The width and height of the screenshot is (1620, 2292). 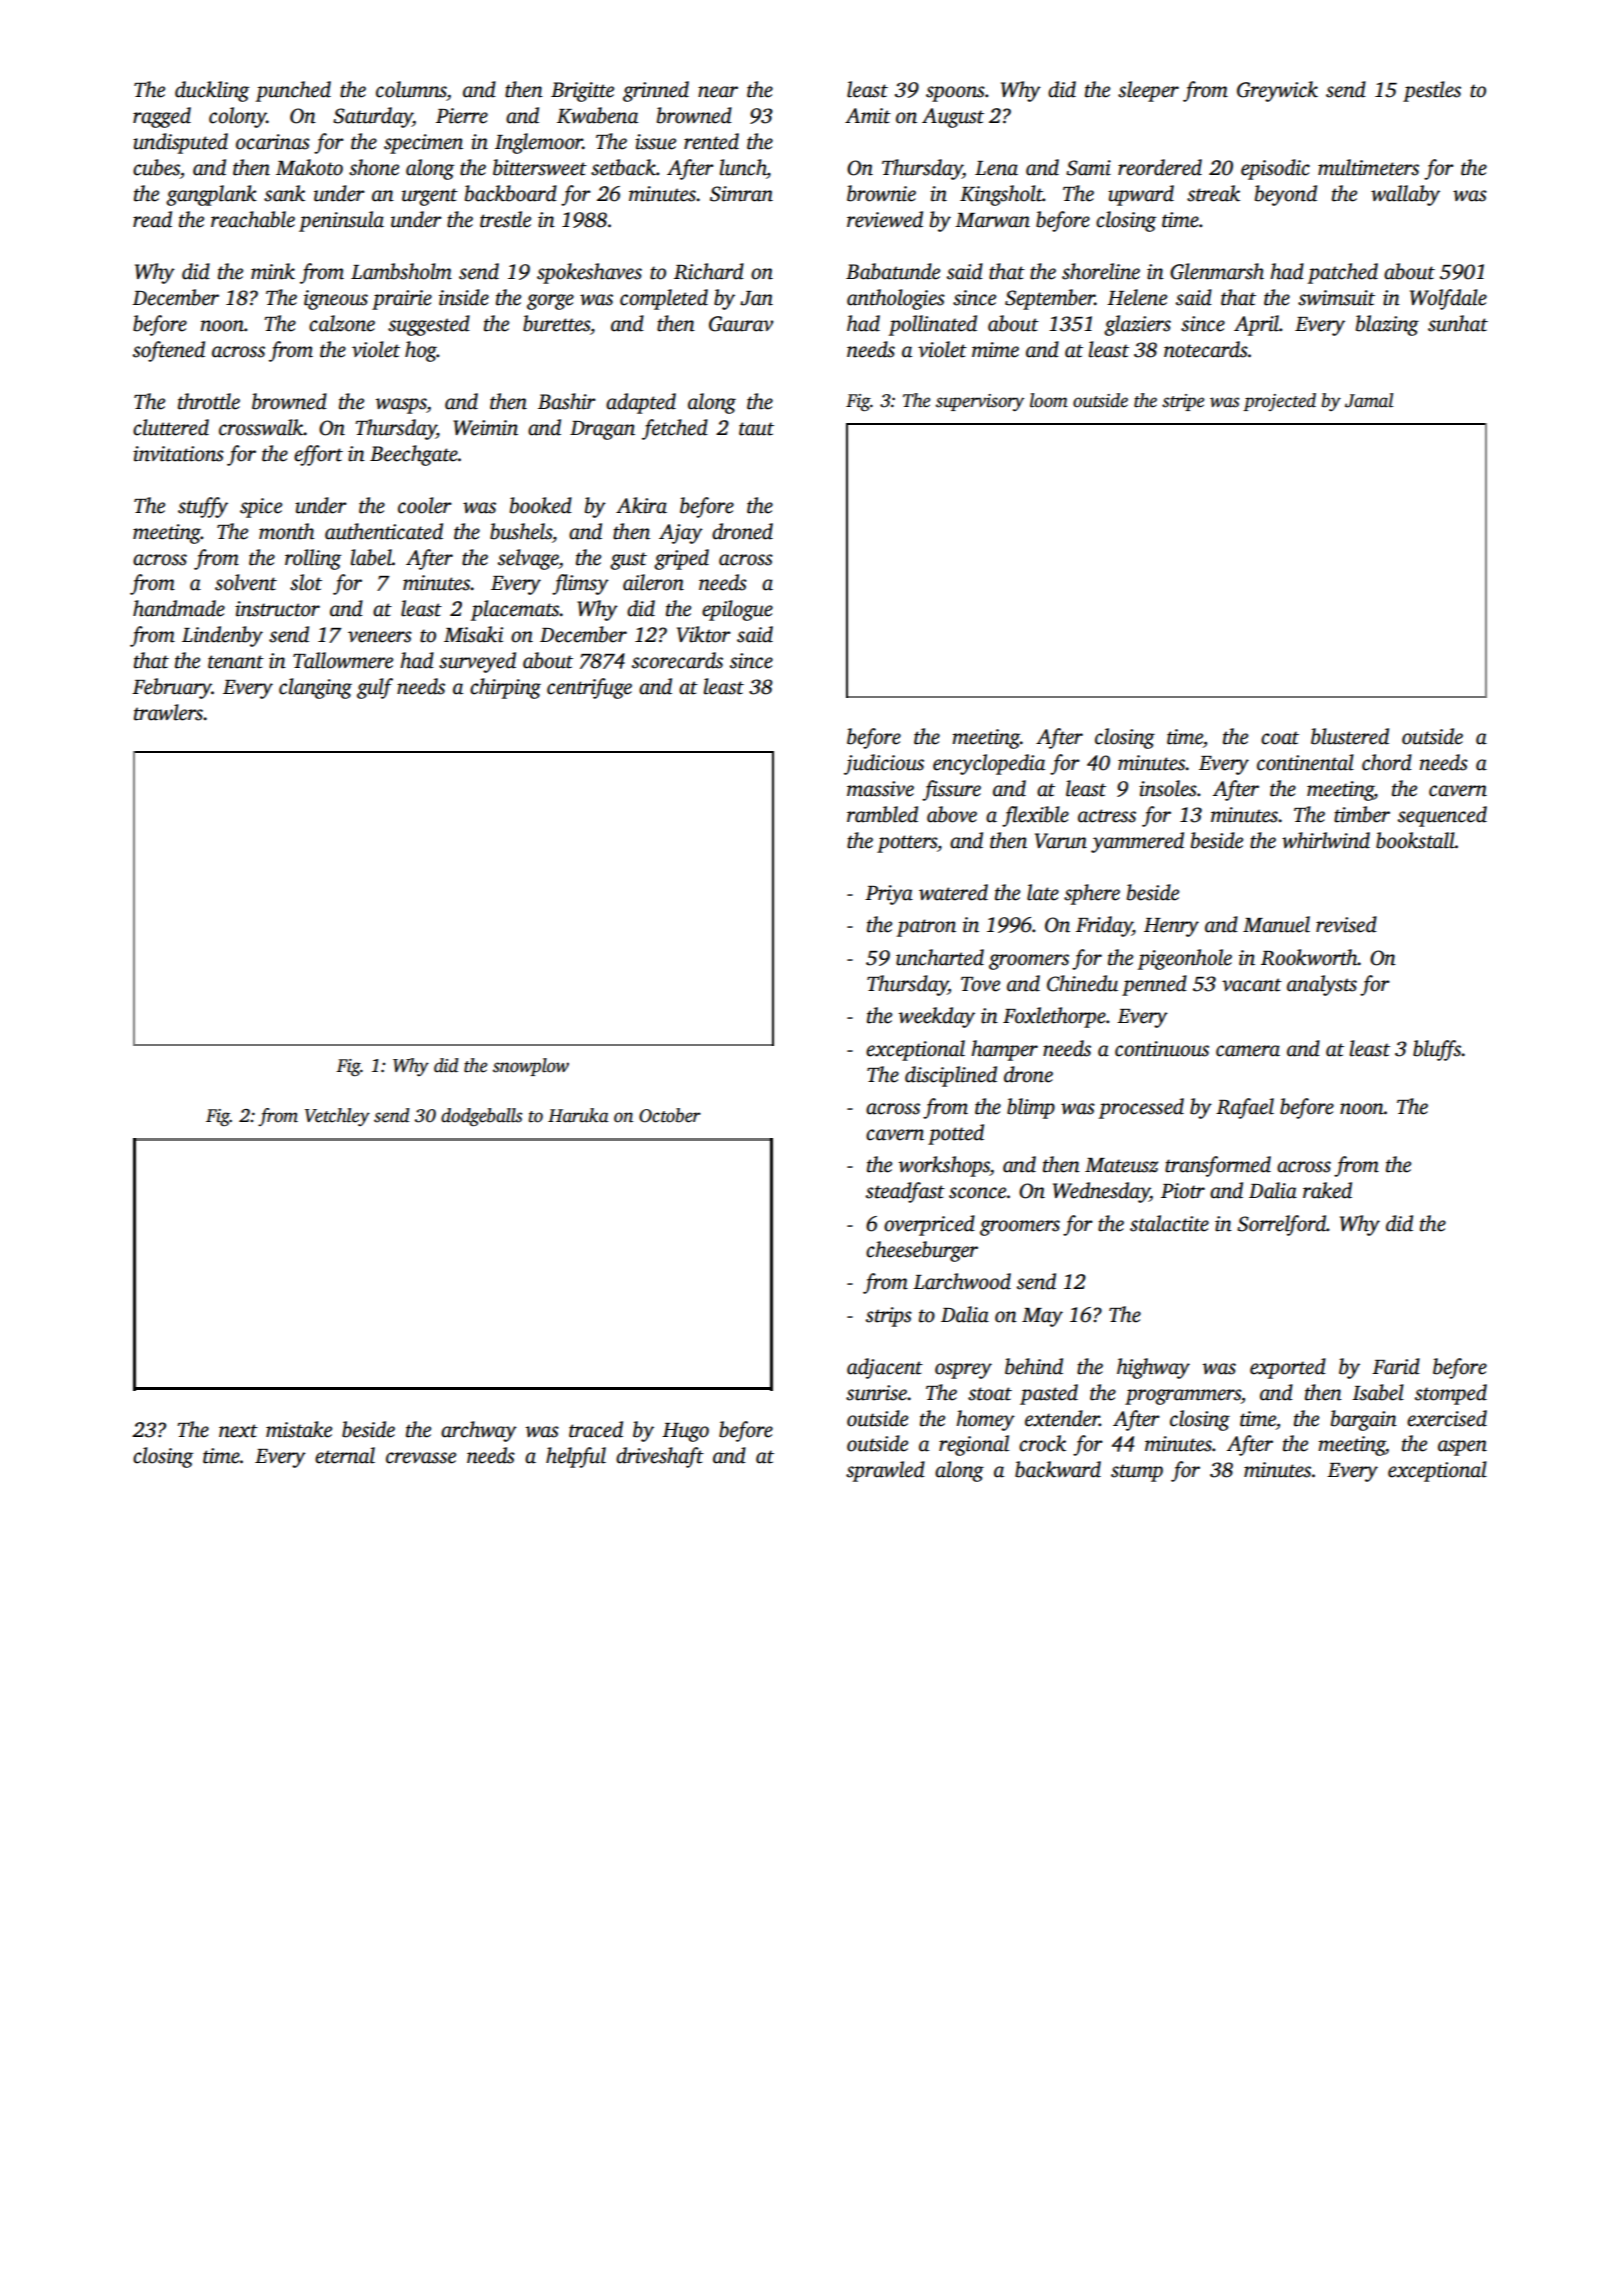 What do you see at coordinates (1137, 1473) in the screenshot?
I see `stump` at bounding box center [1137, 1473].
